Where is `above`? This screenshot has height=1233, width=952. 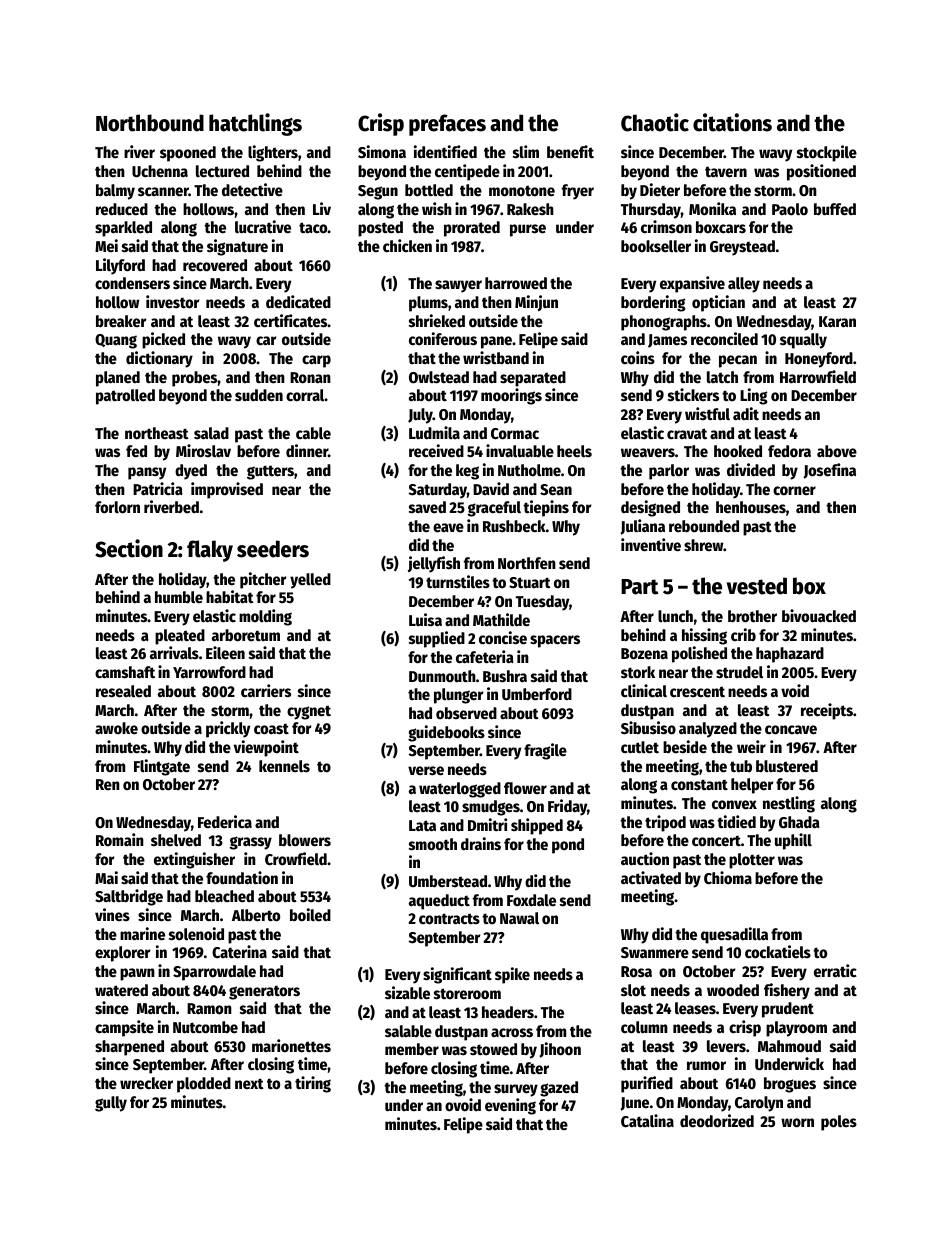
above is located at coordinates (837, 451).
